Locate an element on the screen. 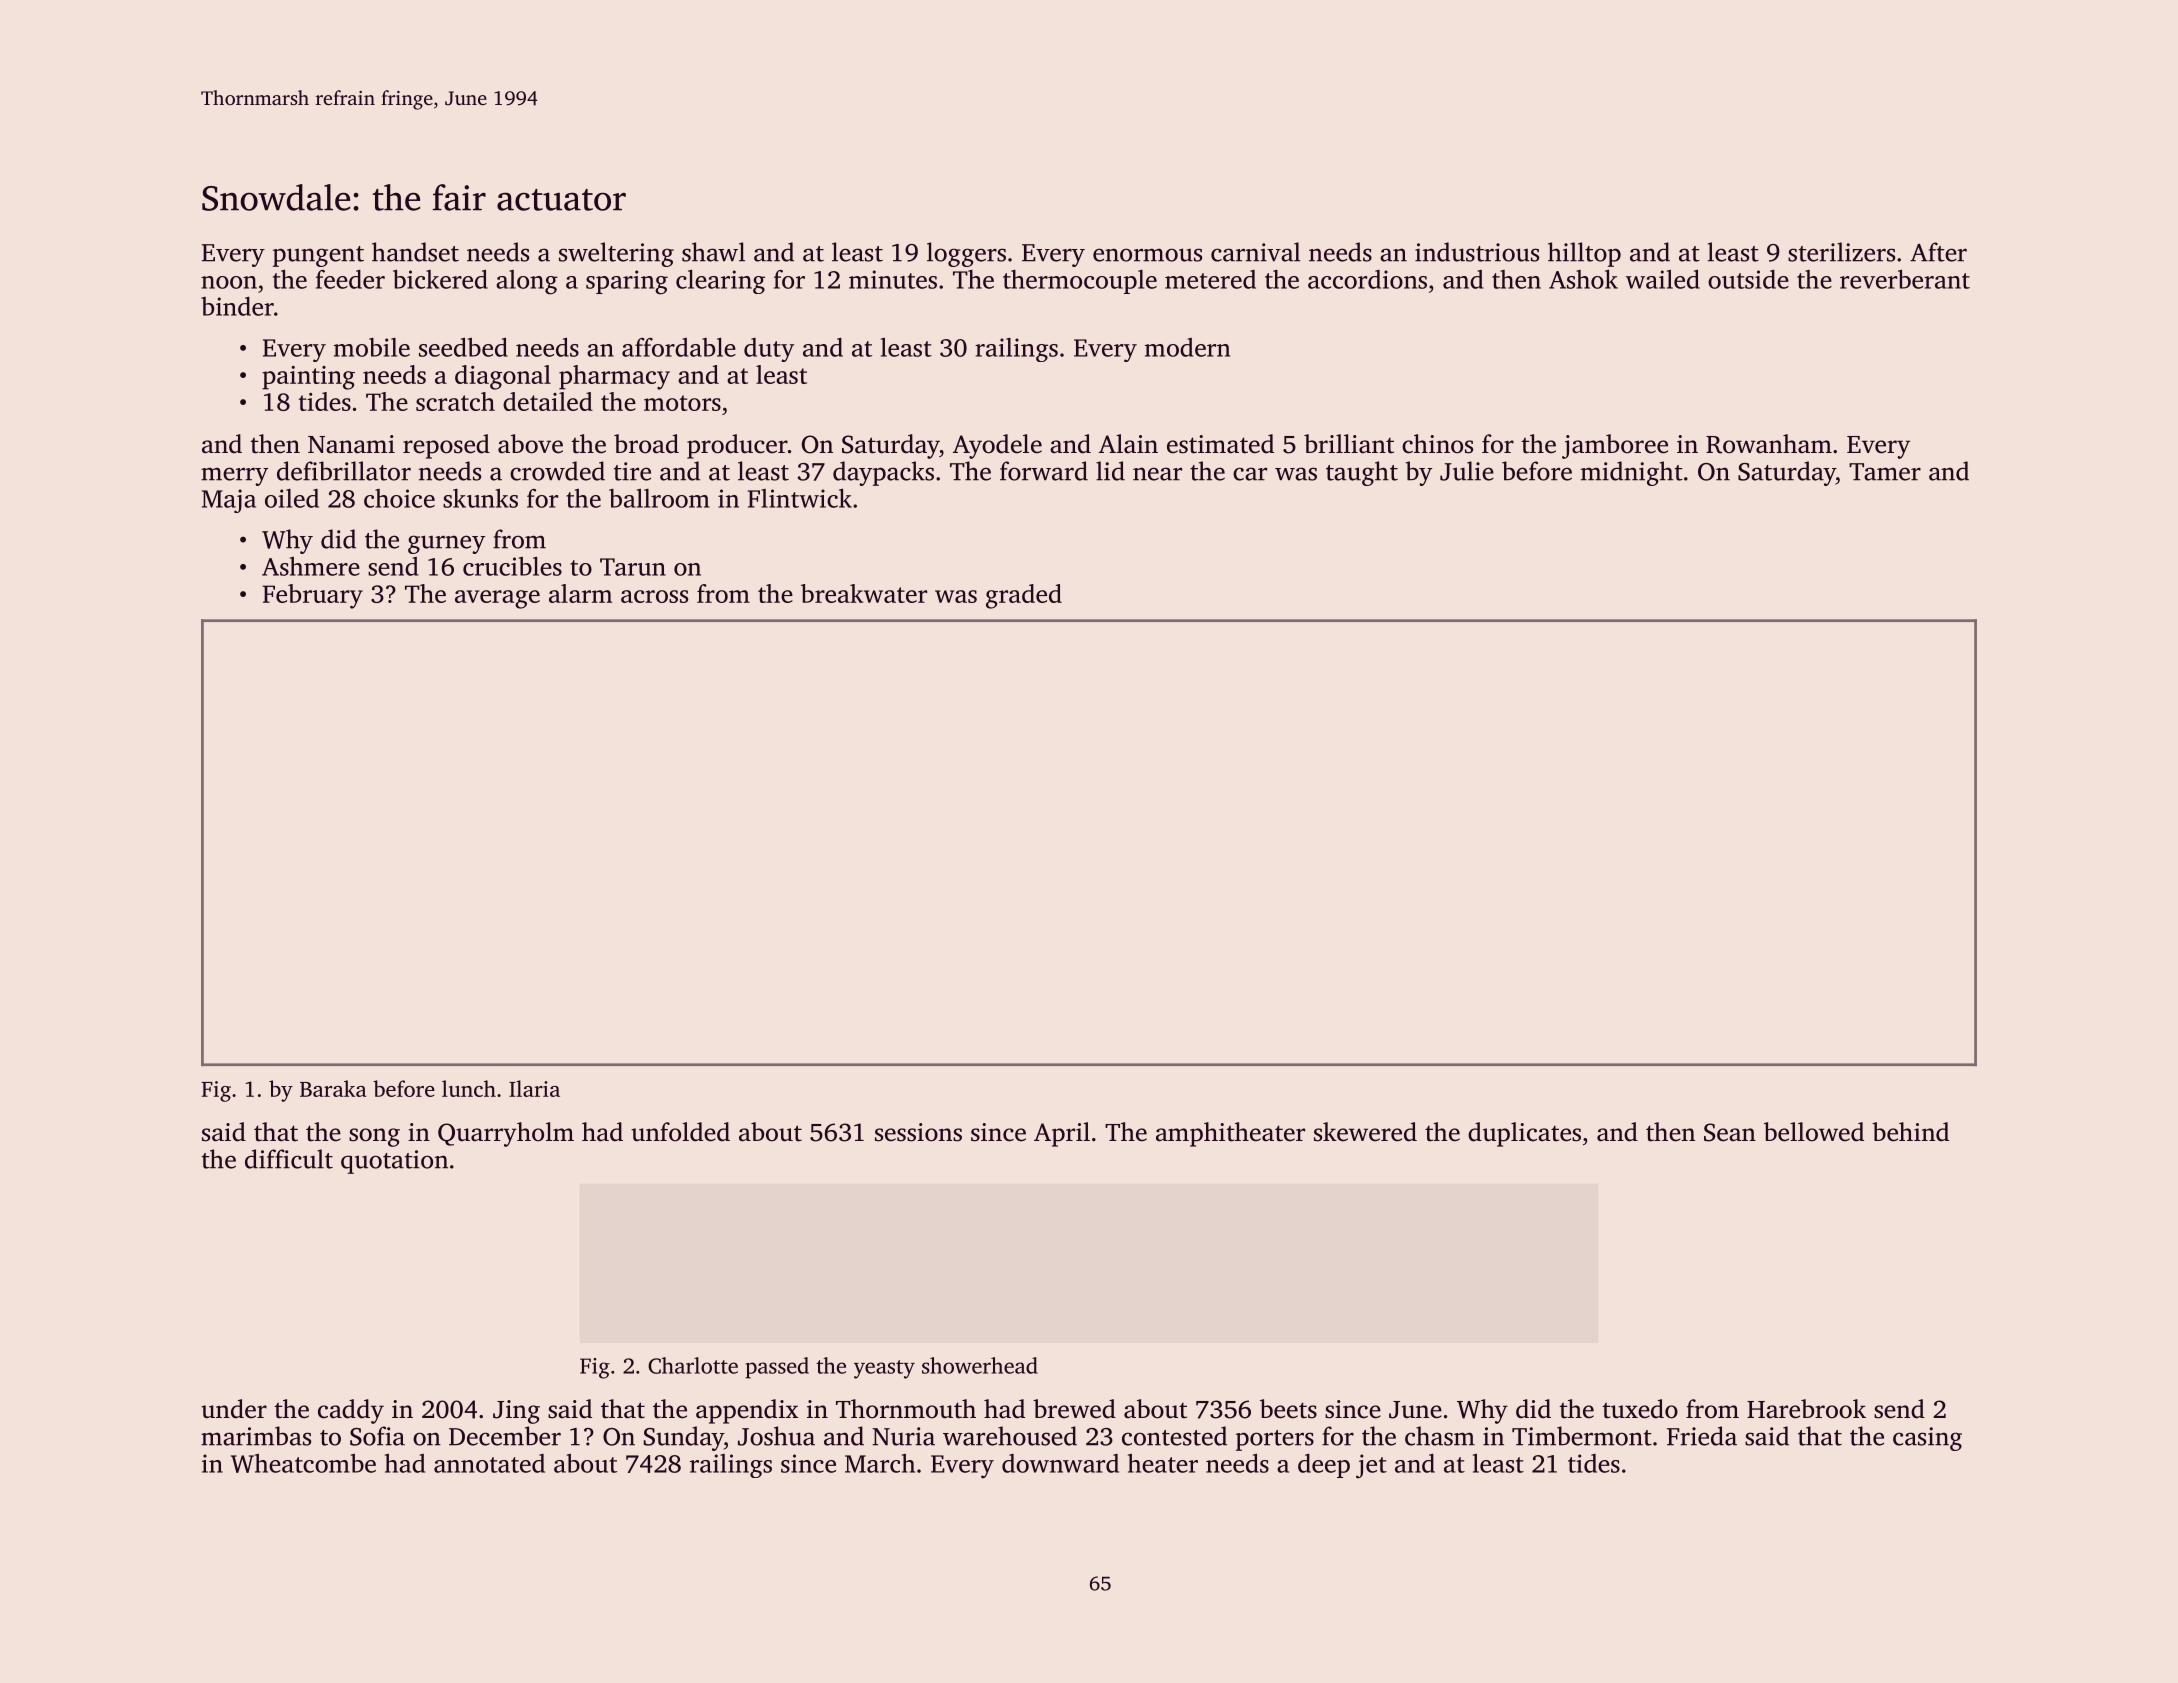  carnival is located at coordinates (1256, 252).
